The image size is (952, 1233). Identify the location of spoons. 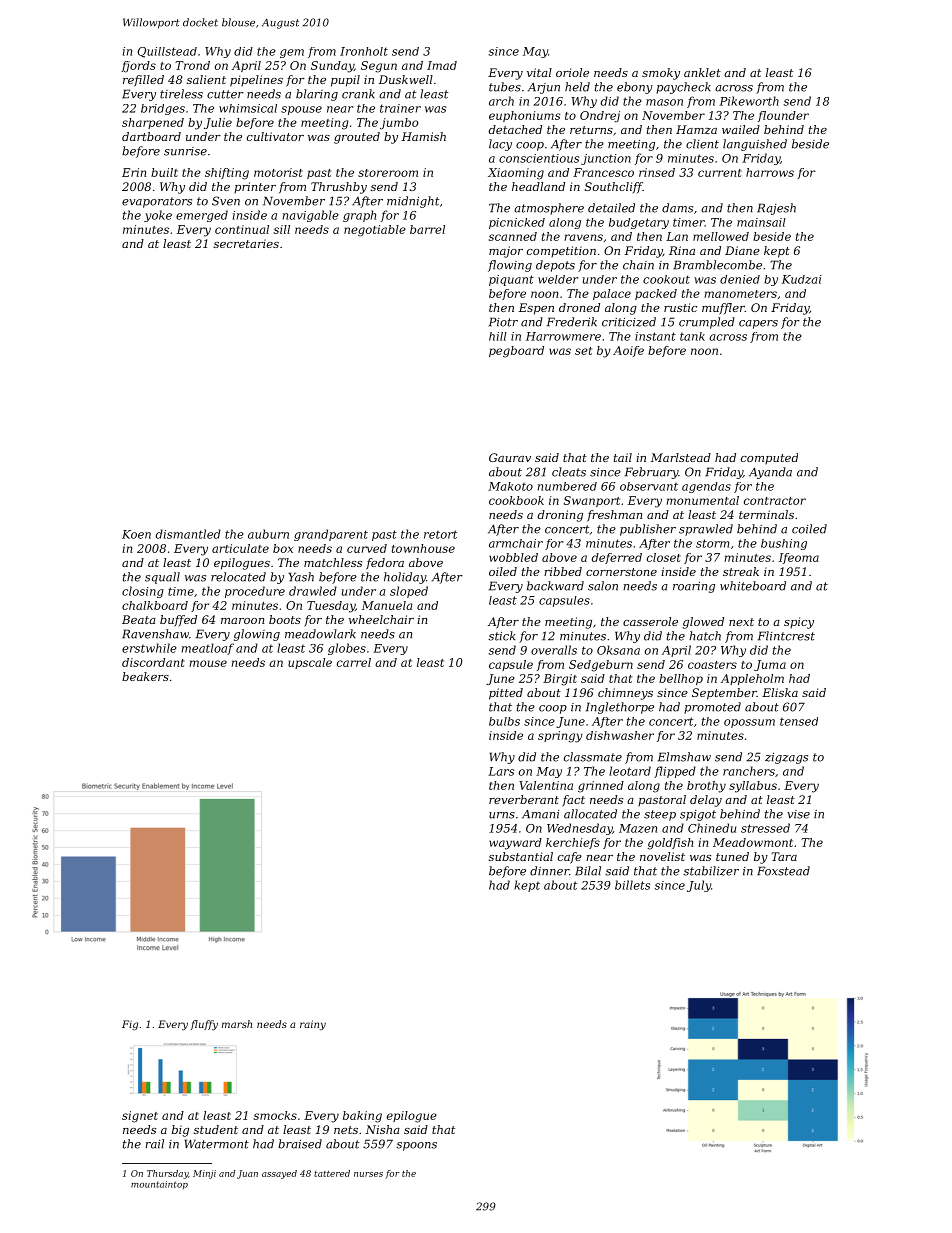
(416, 1146).
